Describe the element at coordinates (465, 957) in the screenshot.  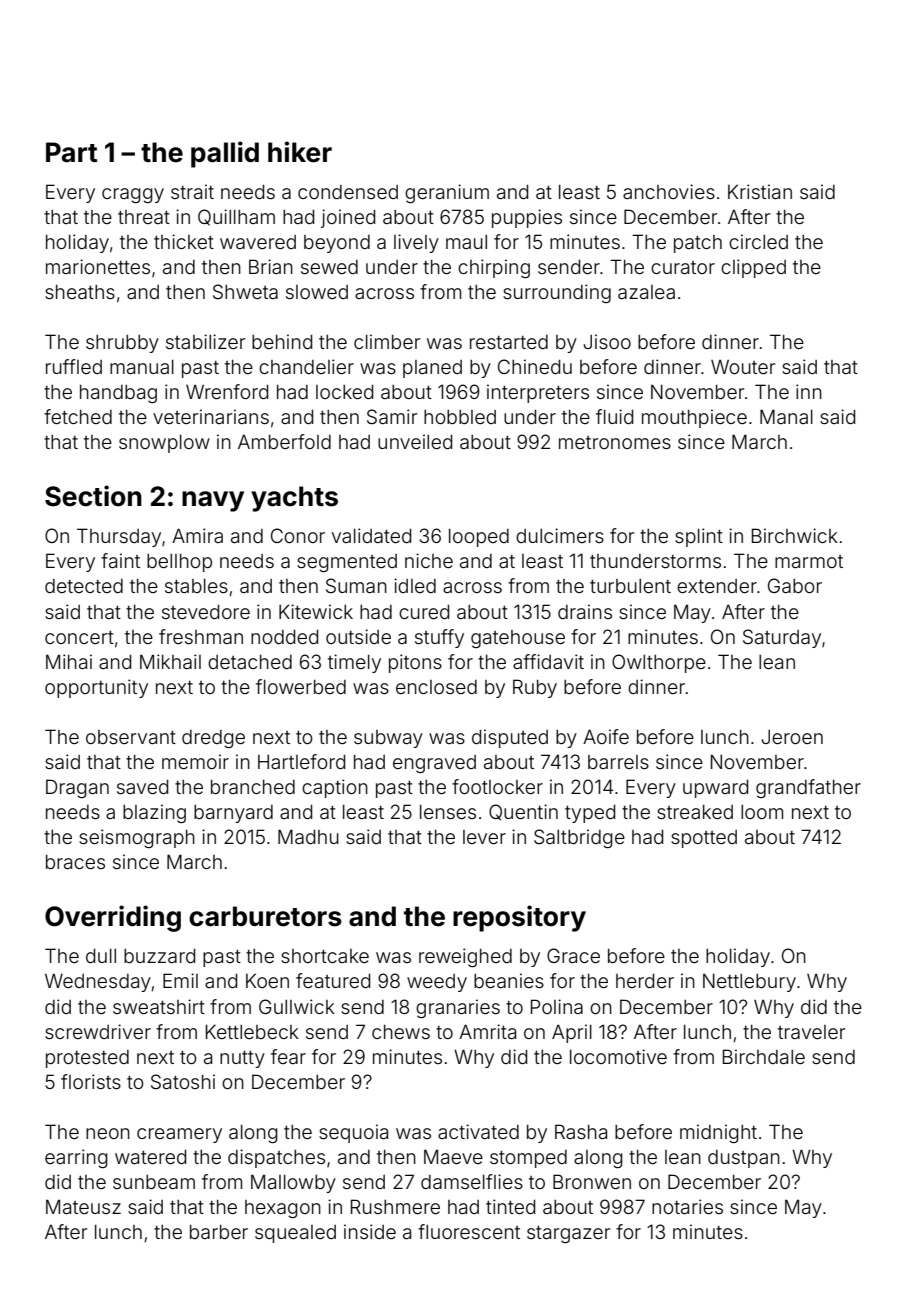
I see `reweighed` at that location.
